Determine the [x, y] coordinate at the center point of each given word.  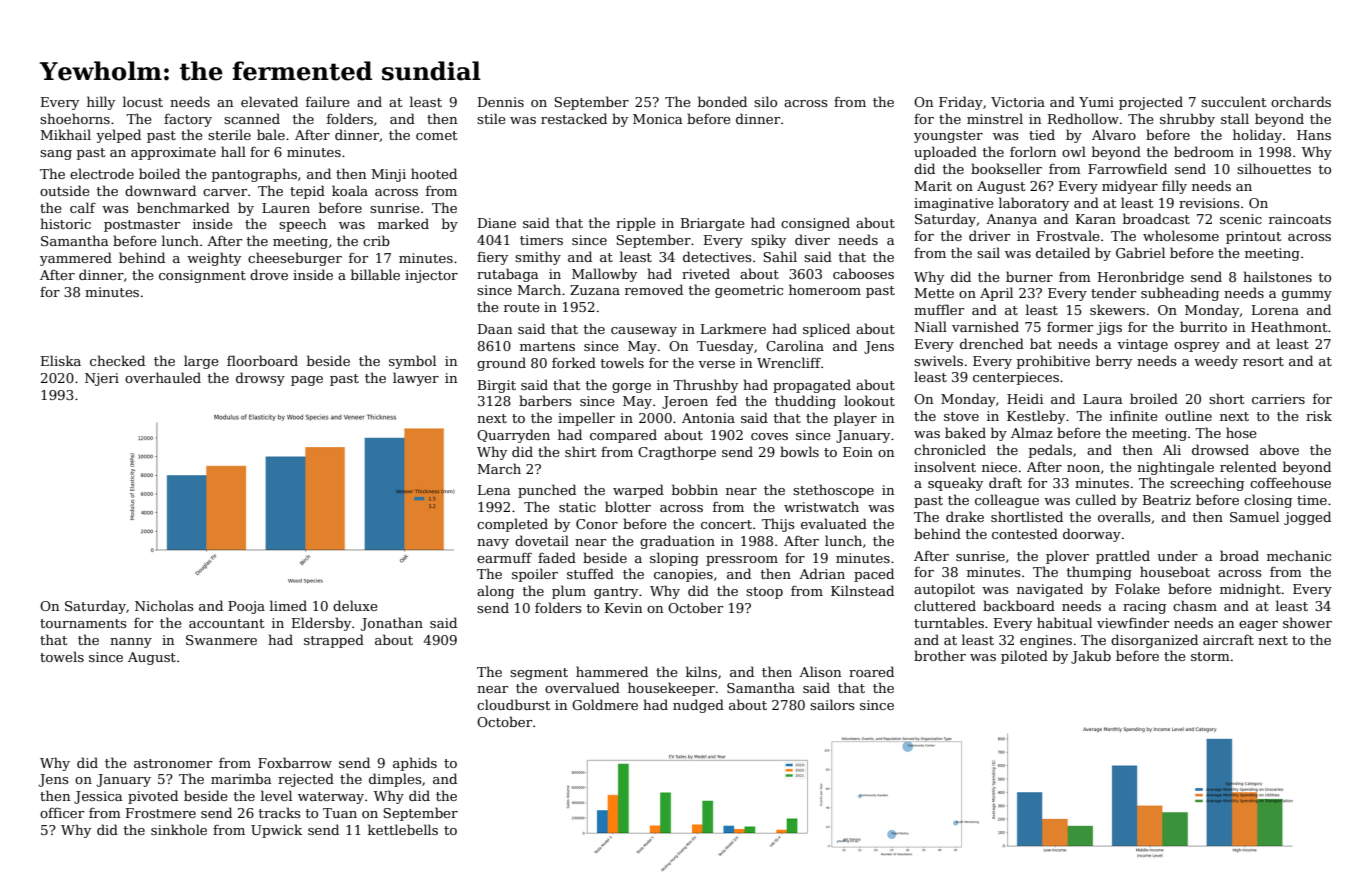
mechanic [1299, 555]
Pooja [246, 607]
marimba [241, 778]
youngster [948, 137]
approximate [173, 153]
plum [569, 592]
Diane [497, 223]
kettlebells [403, 829]
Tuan [340, 813]
